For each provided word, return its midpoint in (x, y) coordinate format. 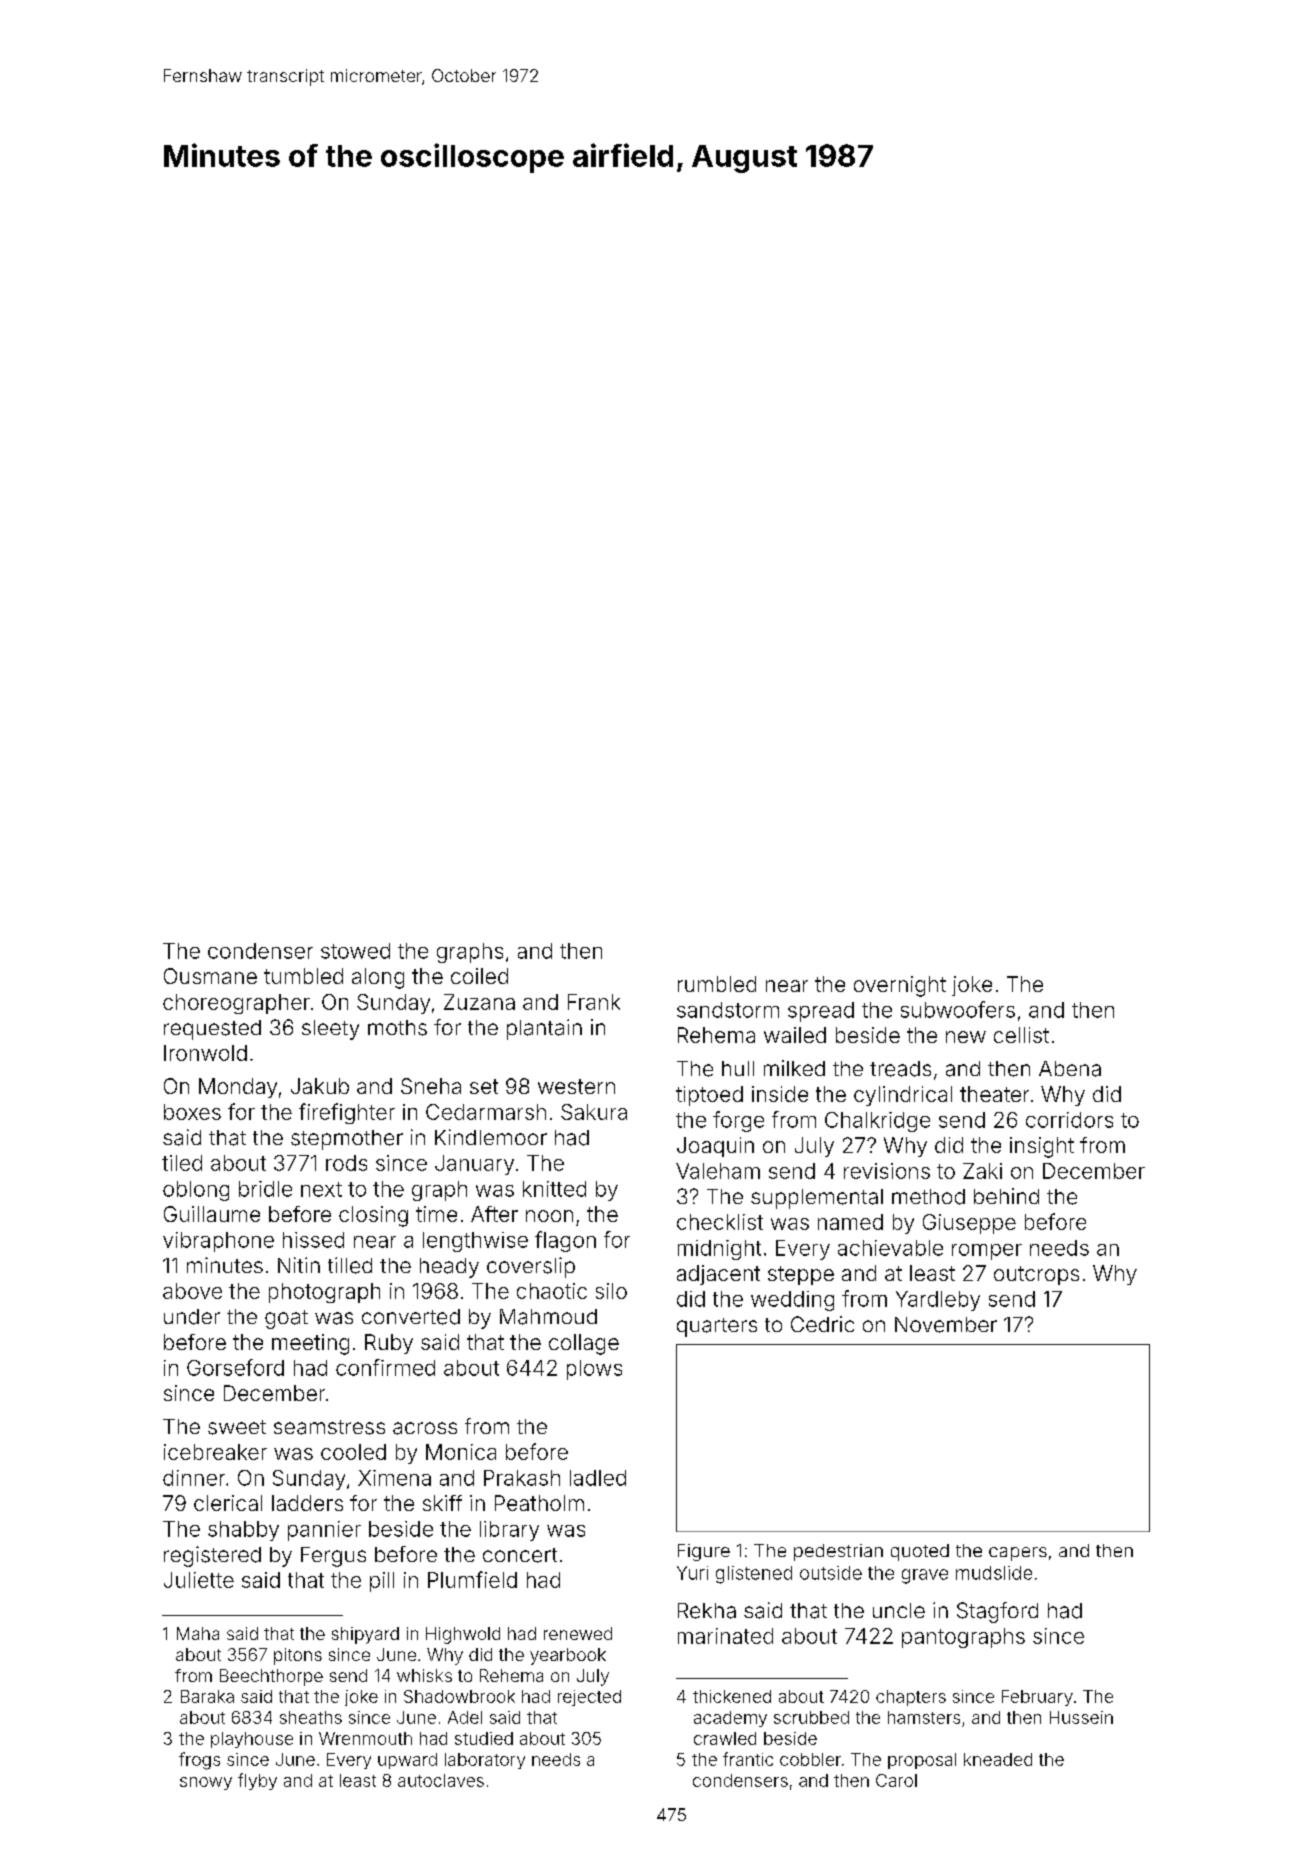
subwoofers (958, 1009)
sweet (237, 1427)
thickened (732, 1696)
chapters (911, 1698)
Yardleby (938, 1301)
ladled (598, 1478)
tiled (182, 1163)
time (436, 1214)
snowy (206, 1783)
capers (1018, 1554)
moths (397, 1028)
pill (382, 1582)
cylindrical (903, 1096)
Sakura (594, 1112)
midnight (719, 1250)
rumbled (717, 984)
